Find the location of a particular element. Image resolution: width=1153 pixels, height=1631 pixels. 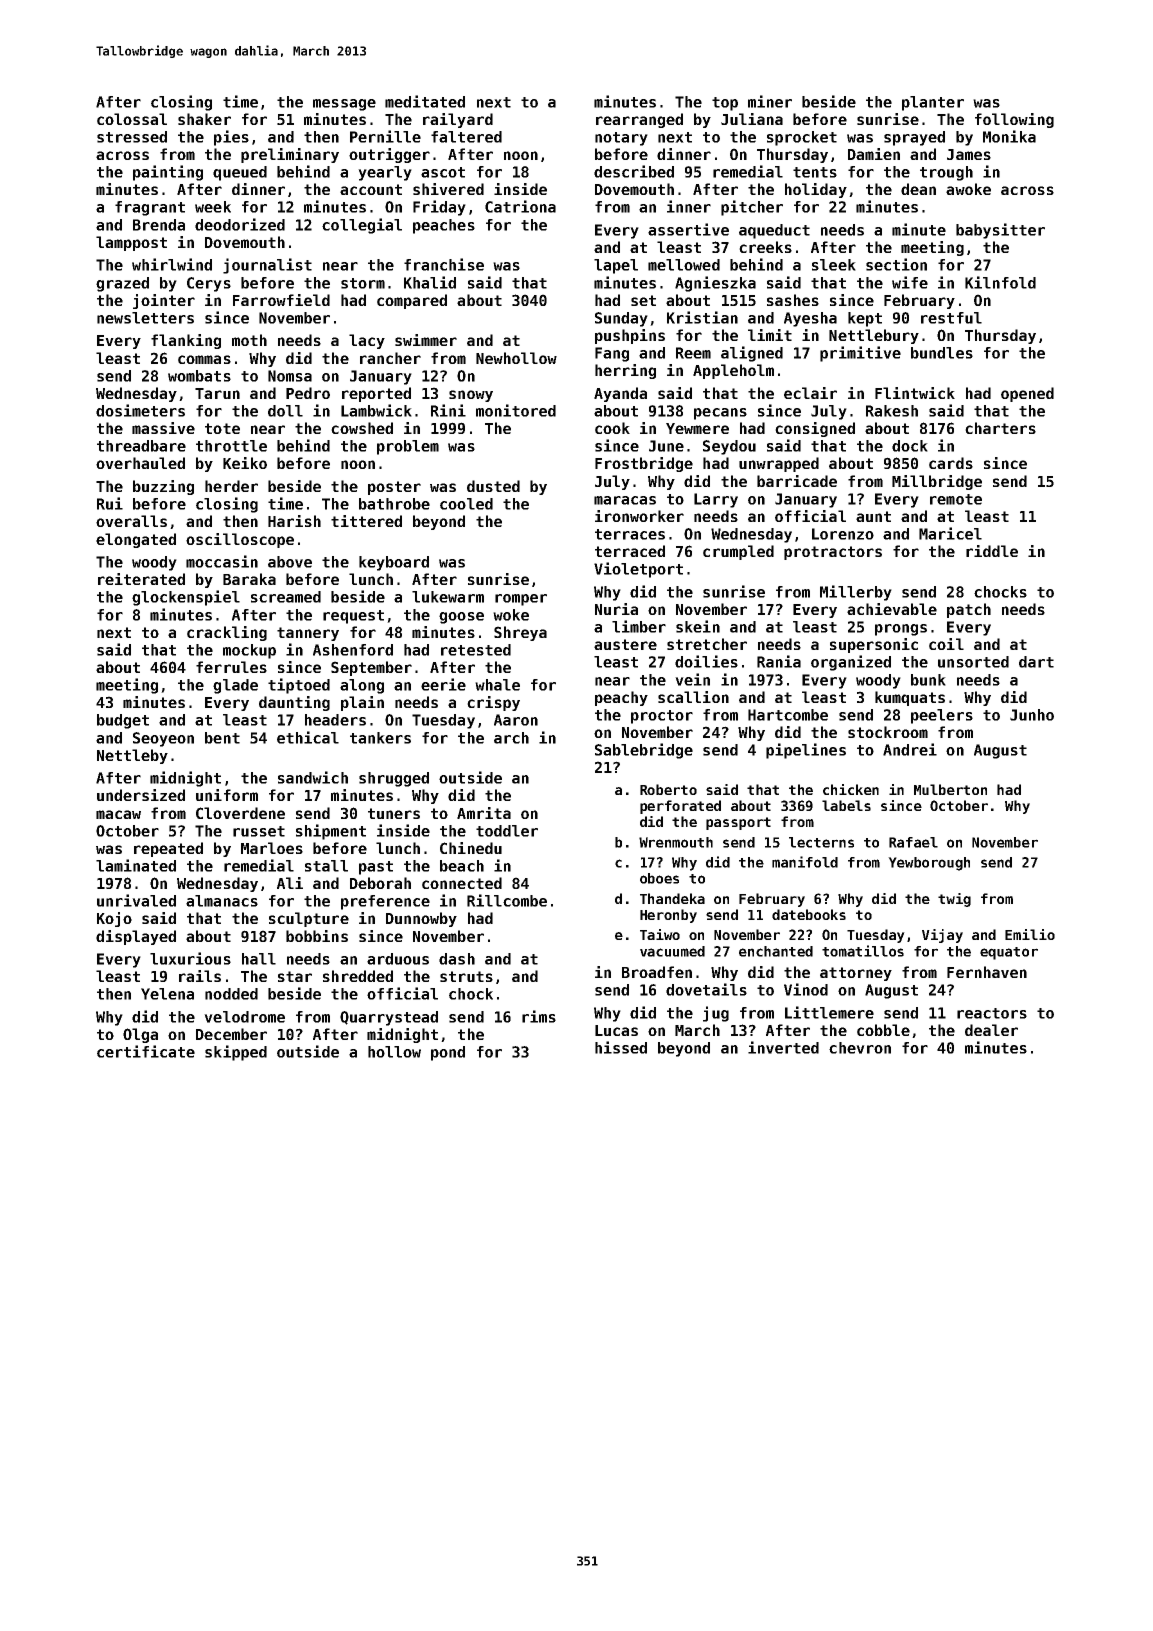

riddle is located at coordinates (992, 551).
